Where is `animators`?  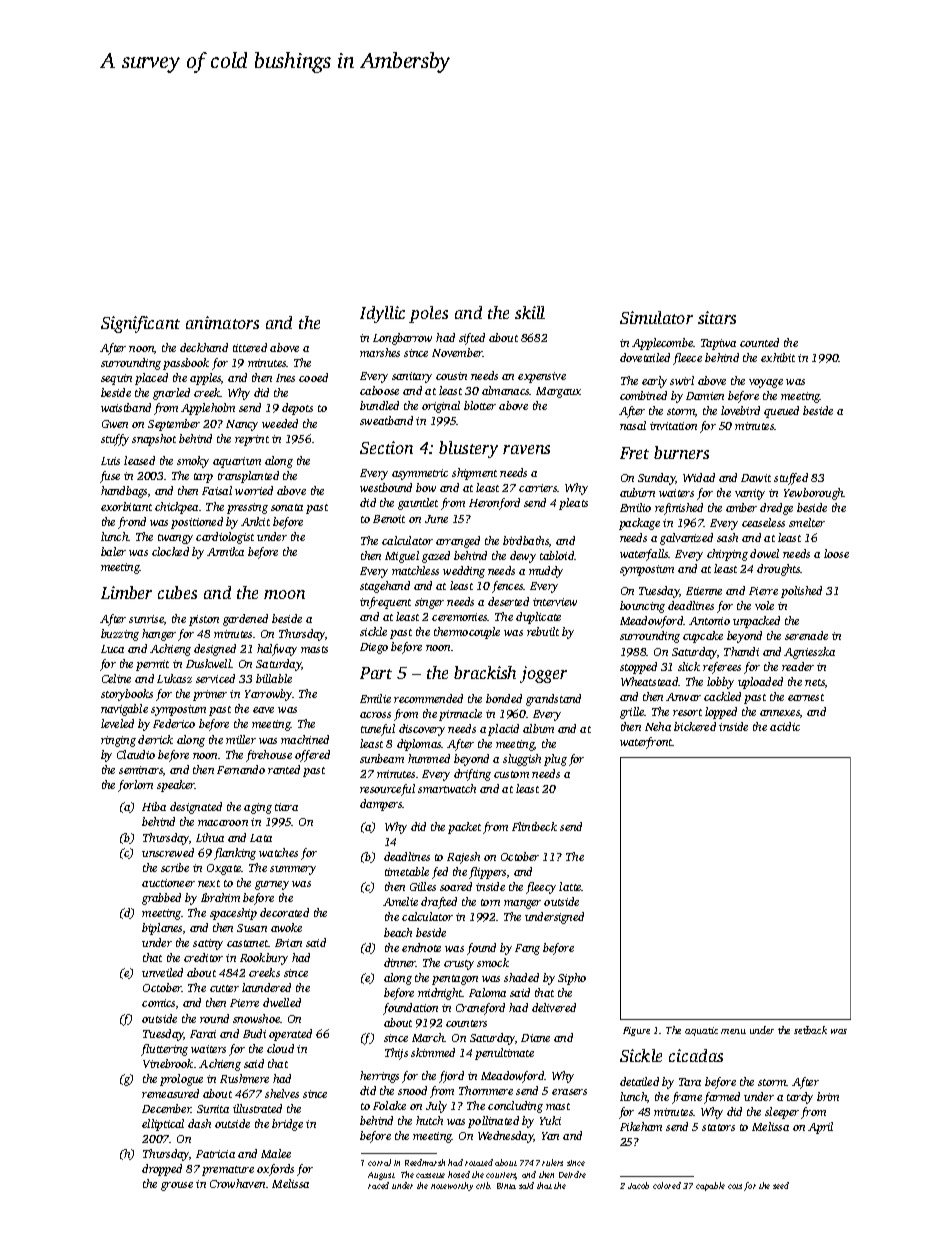
animators is located at coordinates (222, 322).
